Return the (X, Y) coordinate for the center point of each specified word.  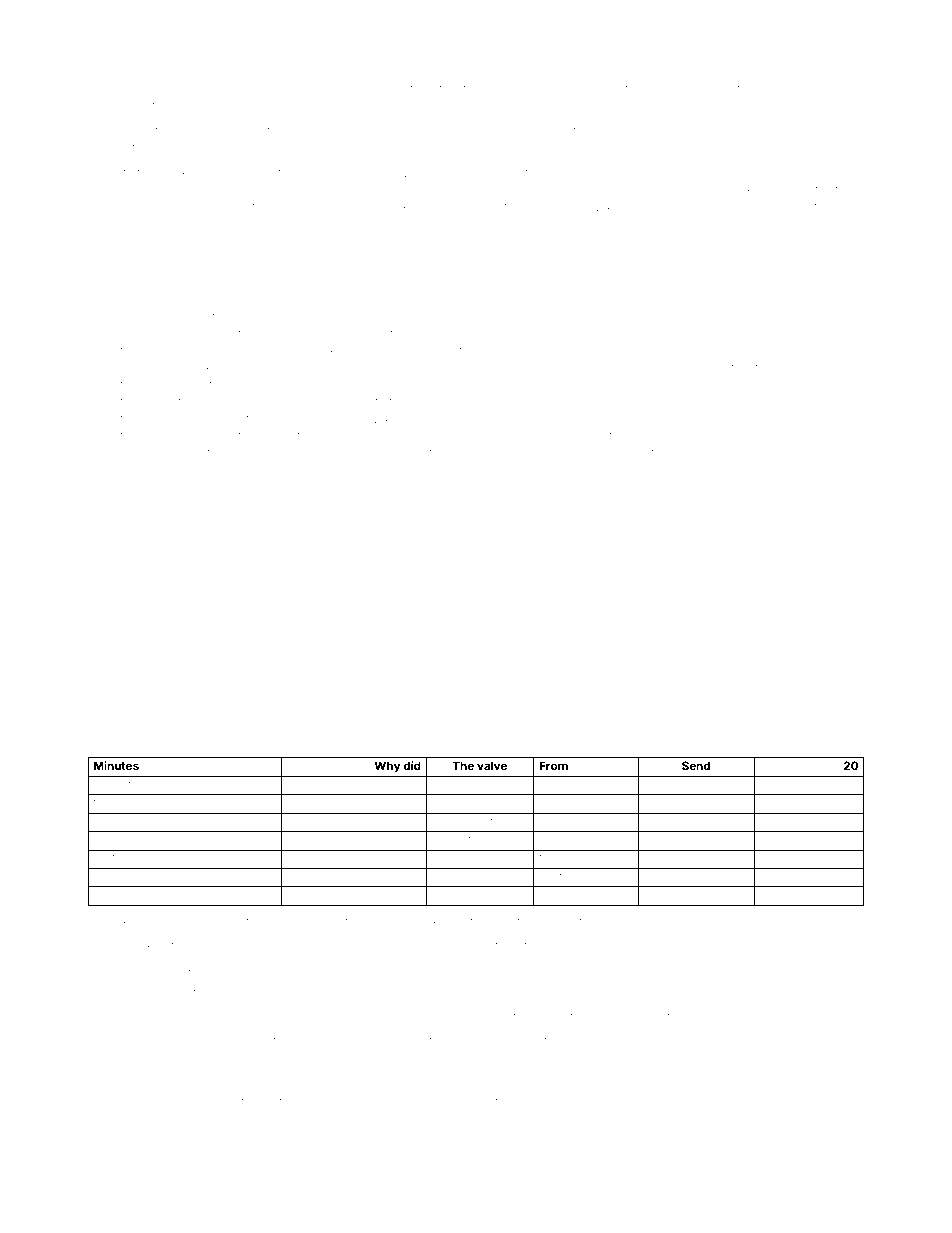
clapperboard (283, 746)
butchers (468, 722)
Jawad (167, 350)
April (331, 453)
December (493, 418)
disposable (701, 822)
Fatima (170, 1101)
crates (815, 190)
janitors (731, 369)
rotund (496, 822)
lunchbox (742, 722)
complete (139, 131)
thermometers (502, 88)
